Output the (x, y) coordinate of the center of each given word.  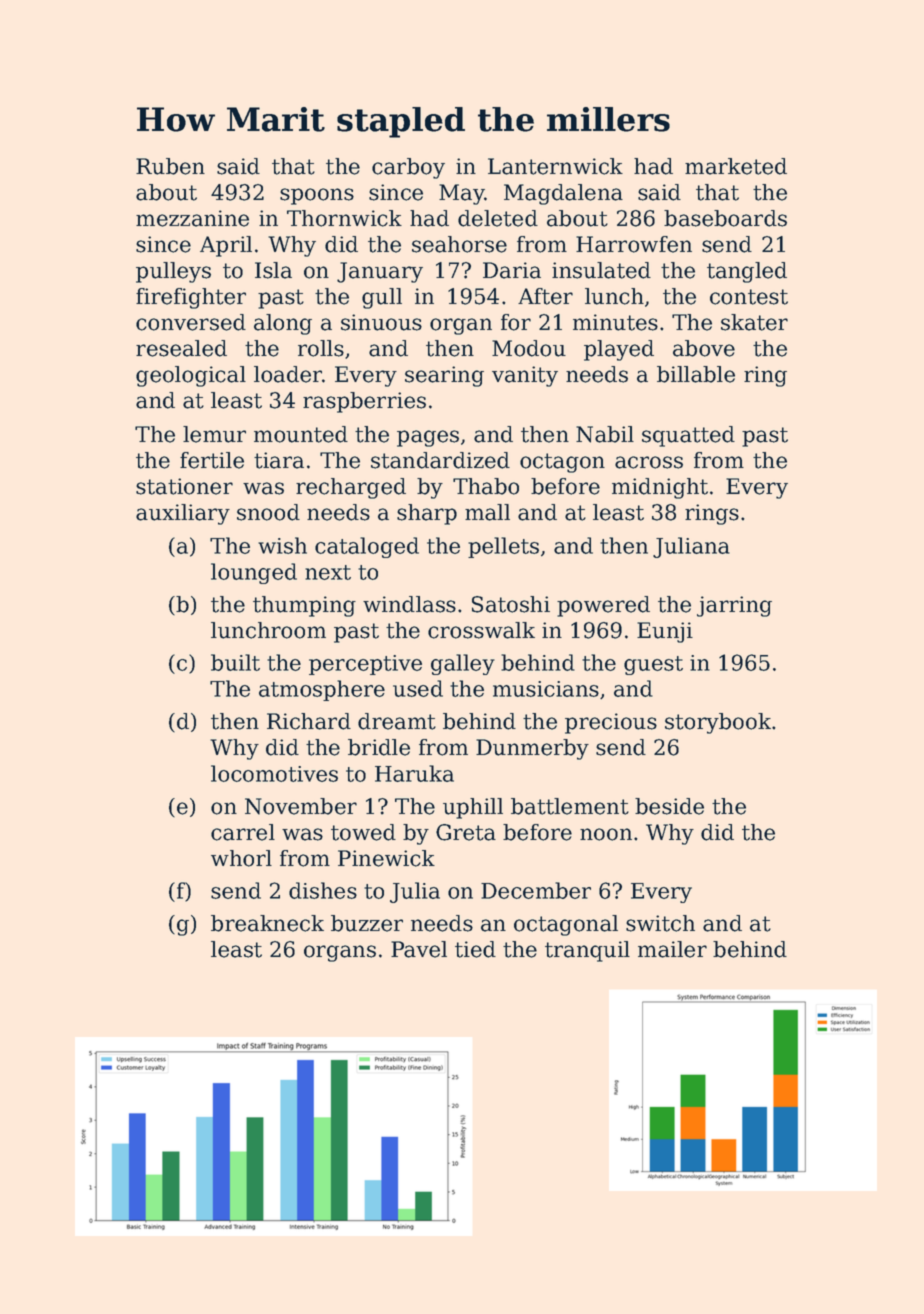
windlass (409, 604)
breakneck (267, 923)
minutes (615, 322)
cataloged (367, 547)
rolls (321, 348)
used (418, 688)
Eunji (665, 632)
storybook (718, 723)
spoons (317, 196)
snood (268, 512)
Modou (529, 348)
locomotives (274, 773)
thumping (304, 606)
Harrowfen (634, 244)
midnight (660, 488)
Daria (512, 270)
